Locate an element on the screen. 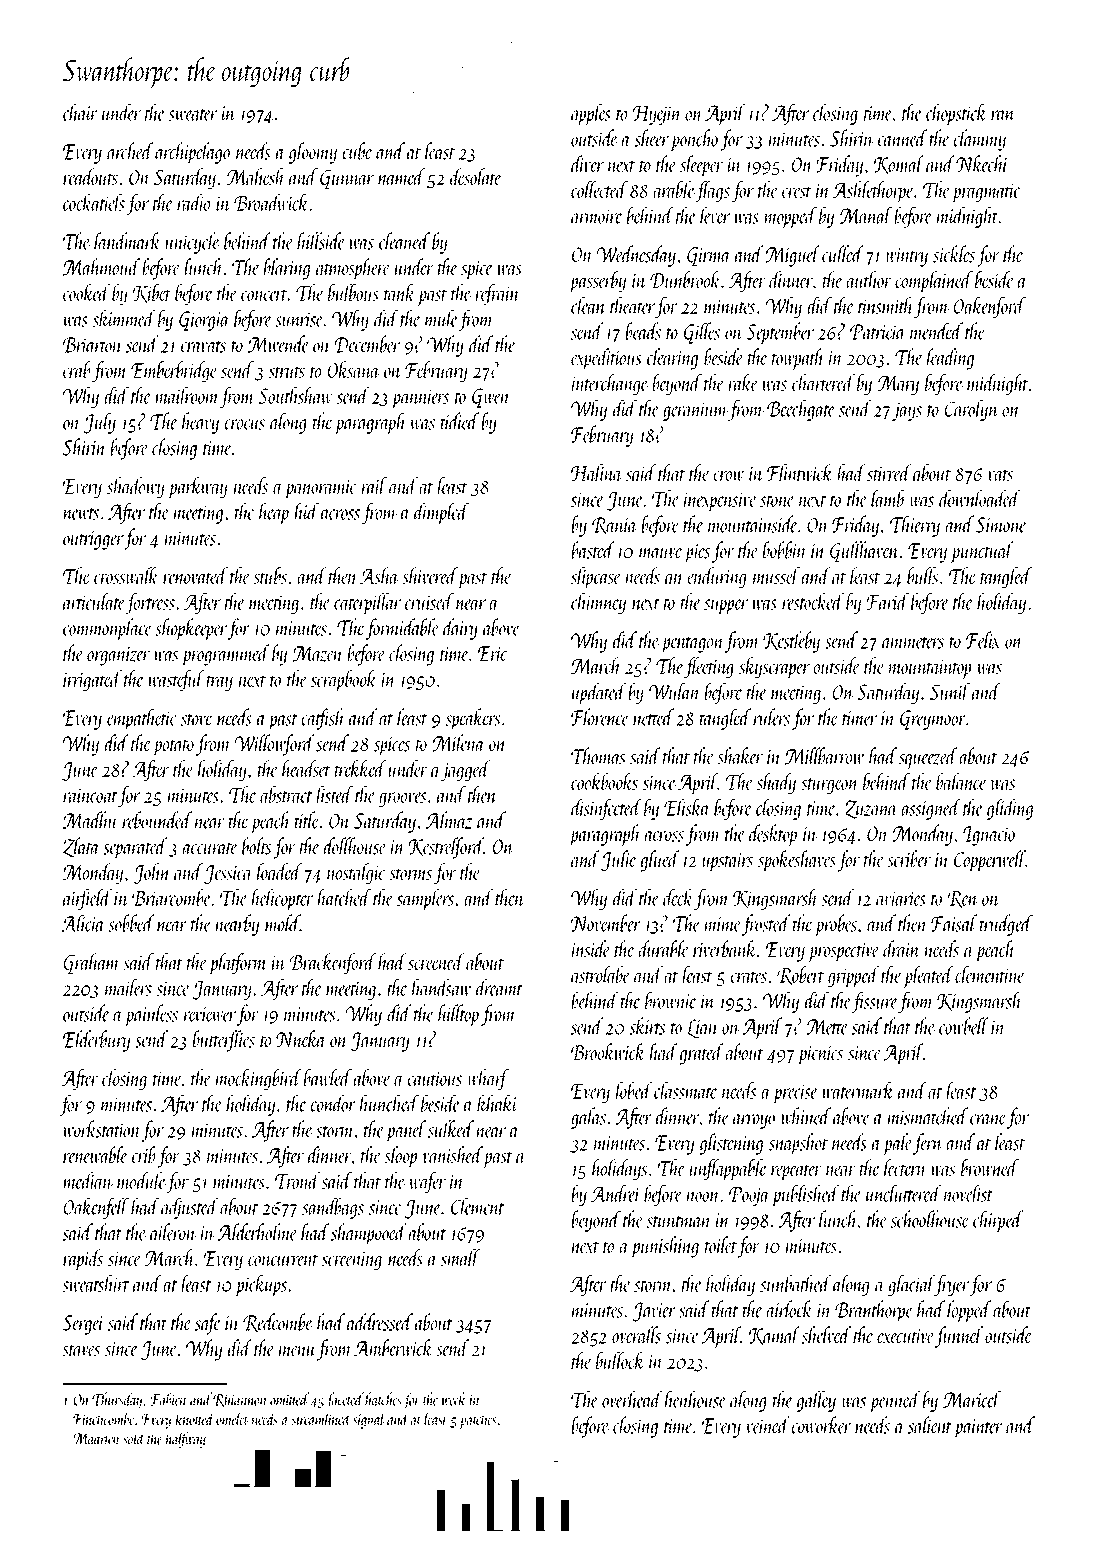 The image size is (1098, 1559). Finchcombe is located at coordinates (104, 1419).
